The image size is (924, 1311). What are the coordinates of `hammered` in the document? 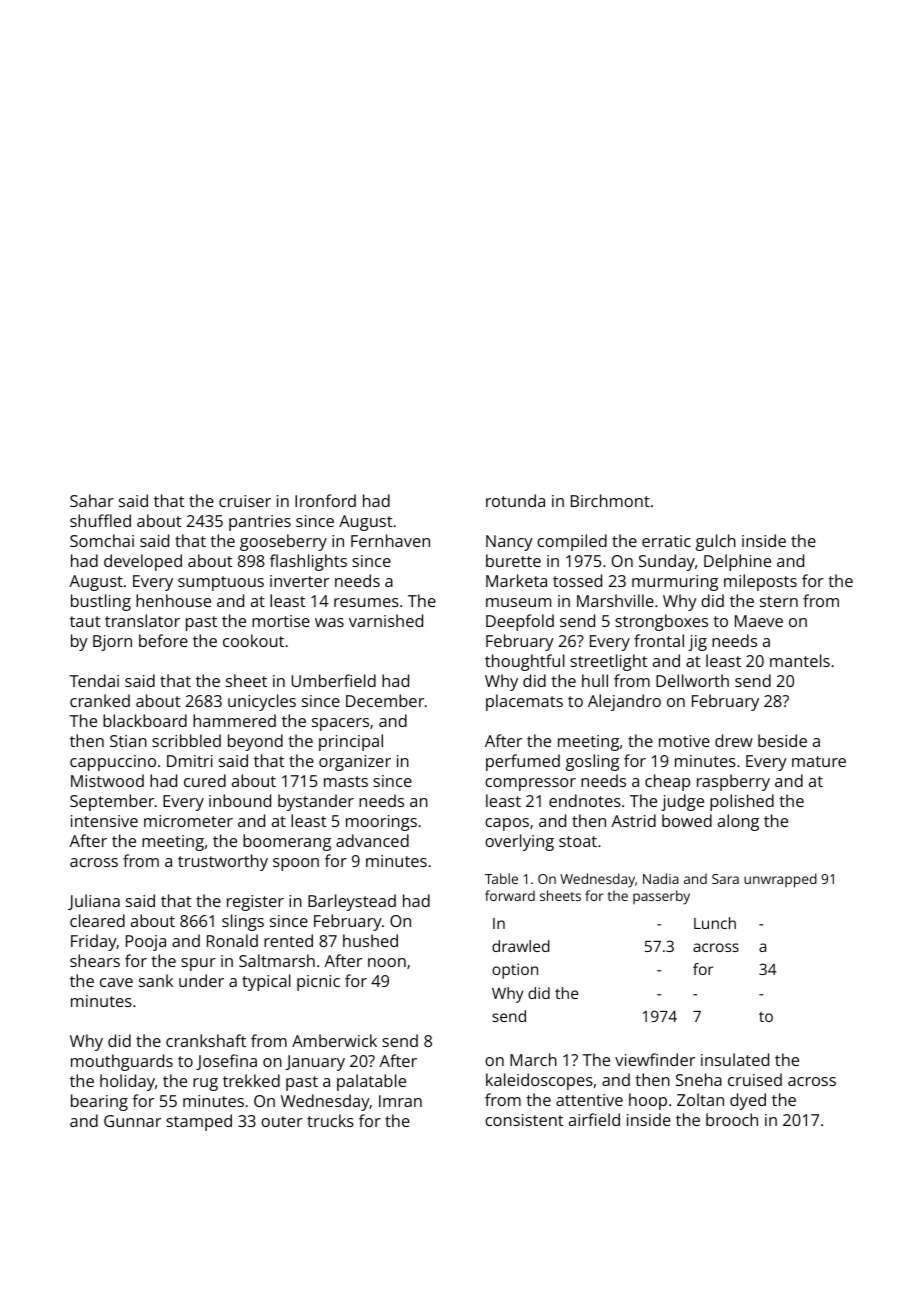 It's located at (234, 720).
